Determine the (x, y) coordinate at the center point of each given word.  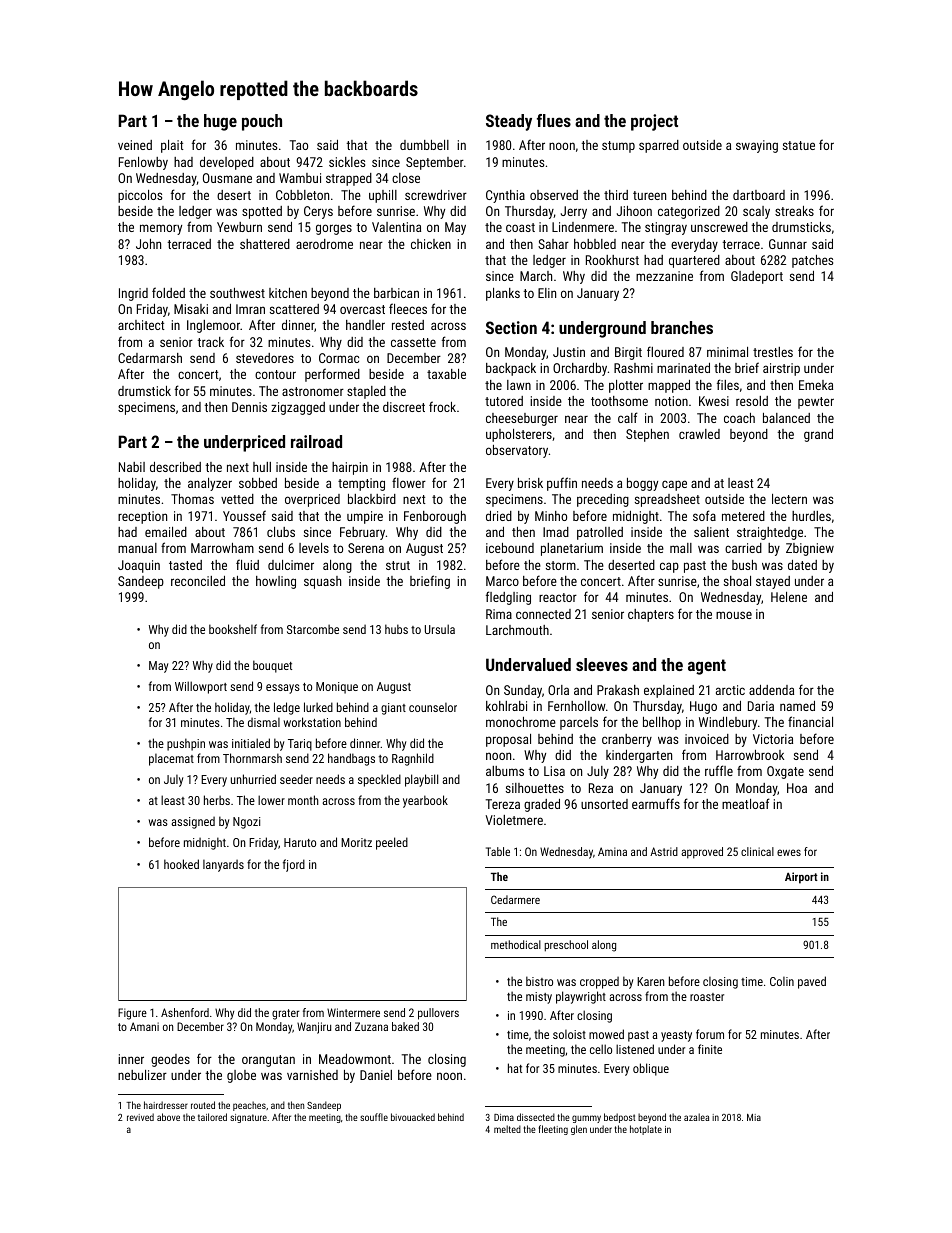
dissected (536, 1117)
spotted (262, 212)
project (654, 122)
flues (554, 120)
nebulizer (142, 1075)
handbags (351, 759)
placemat (171, 760)
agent (707, 667)
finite (710, 1049)
